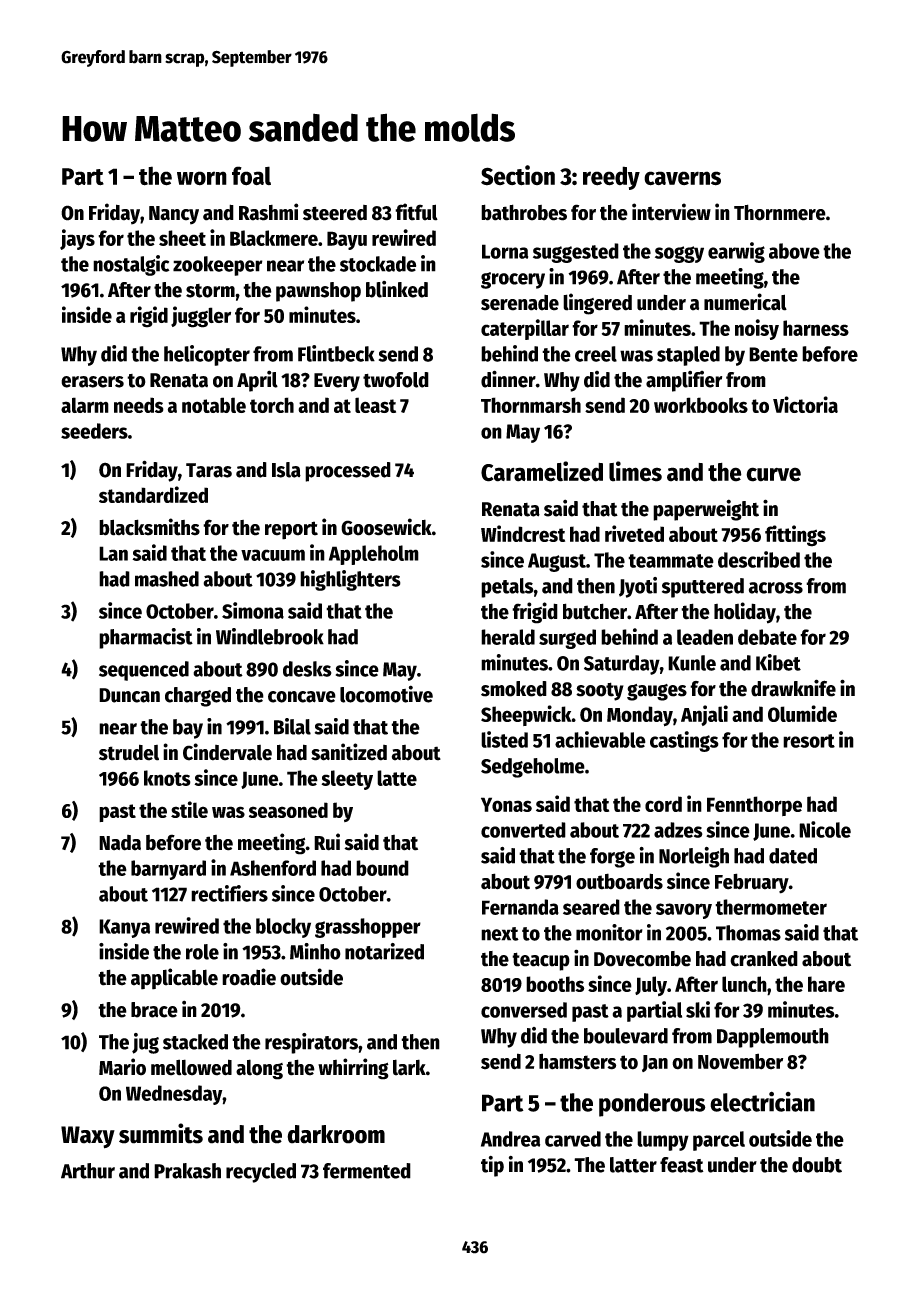 This screenshot has width=924, height=1314. What do you see at coordinates (682, 1165) in the screenshot?
I see `feast` at bounding box center [682, 1165].
